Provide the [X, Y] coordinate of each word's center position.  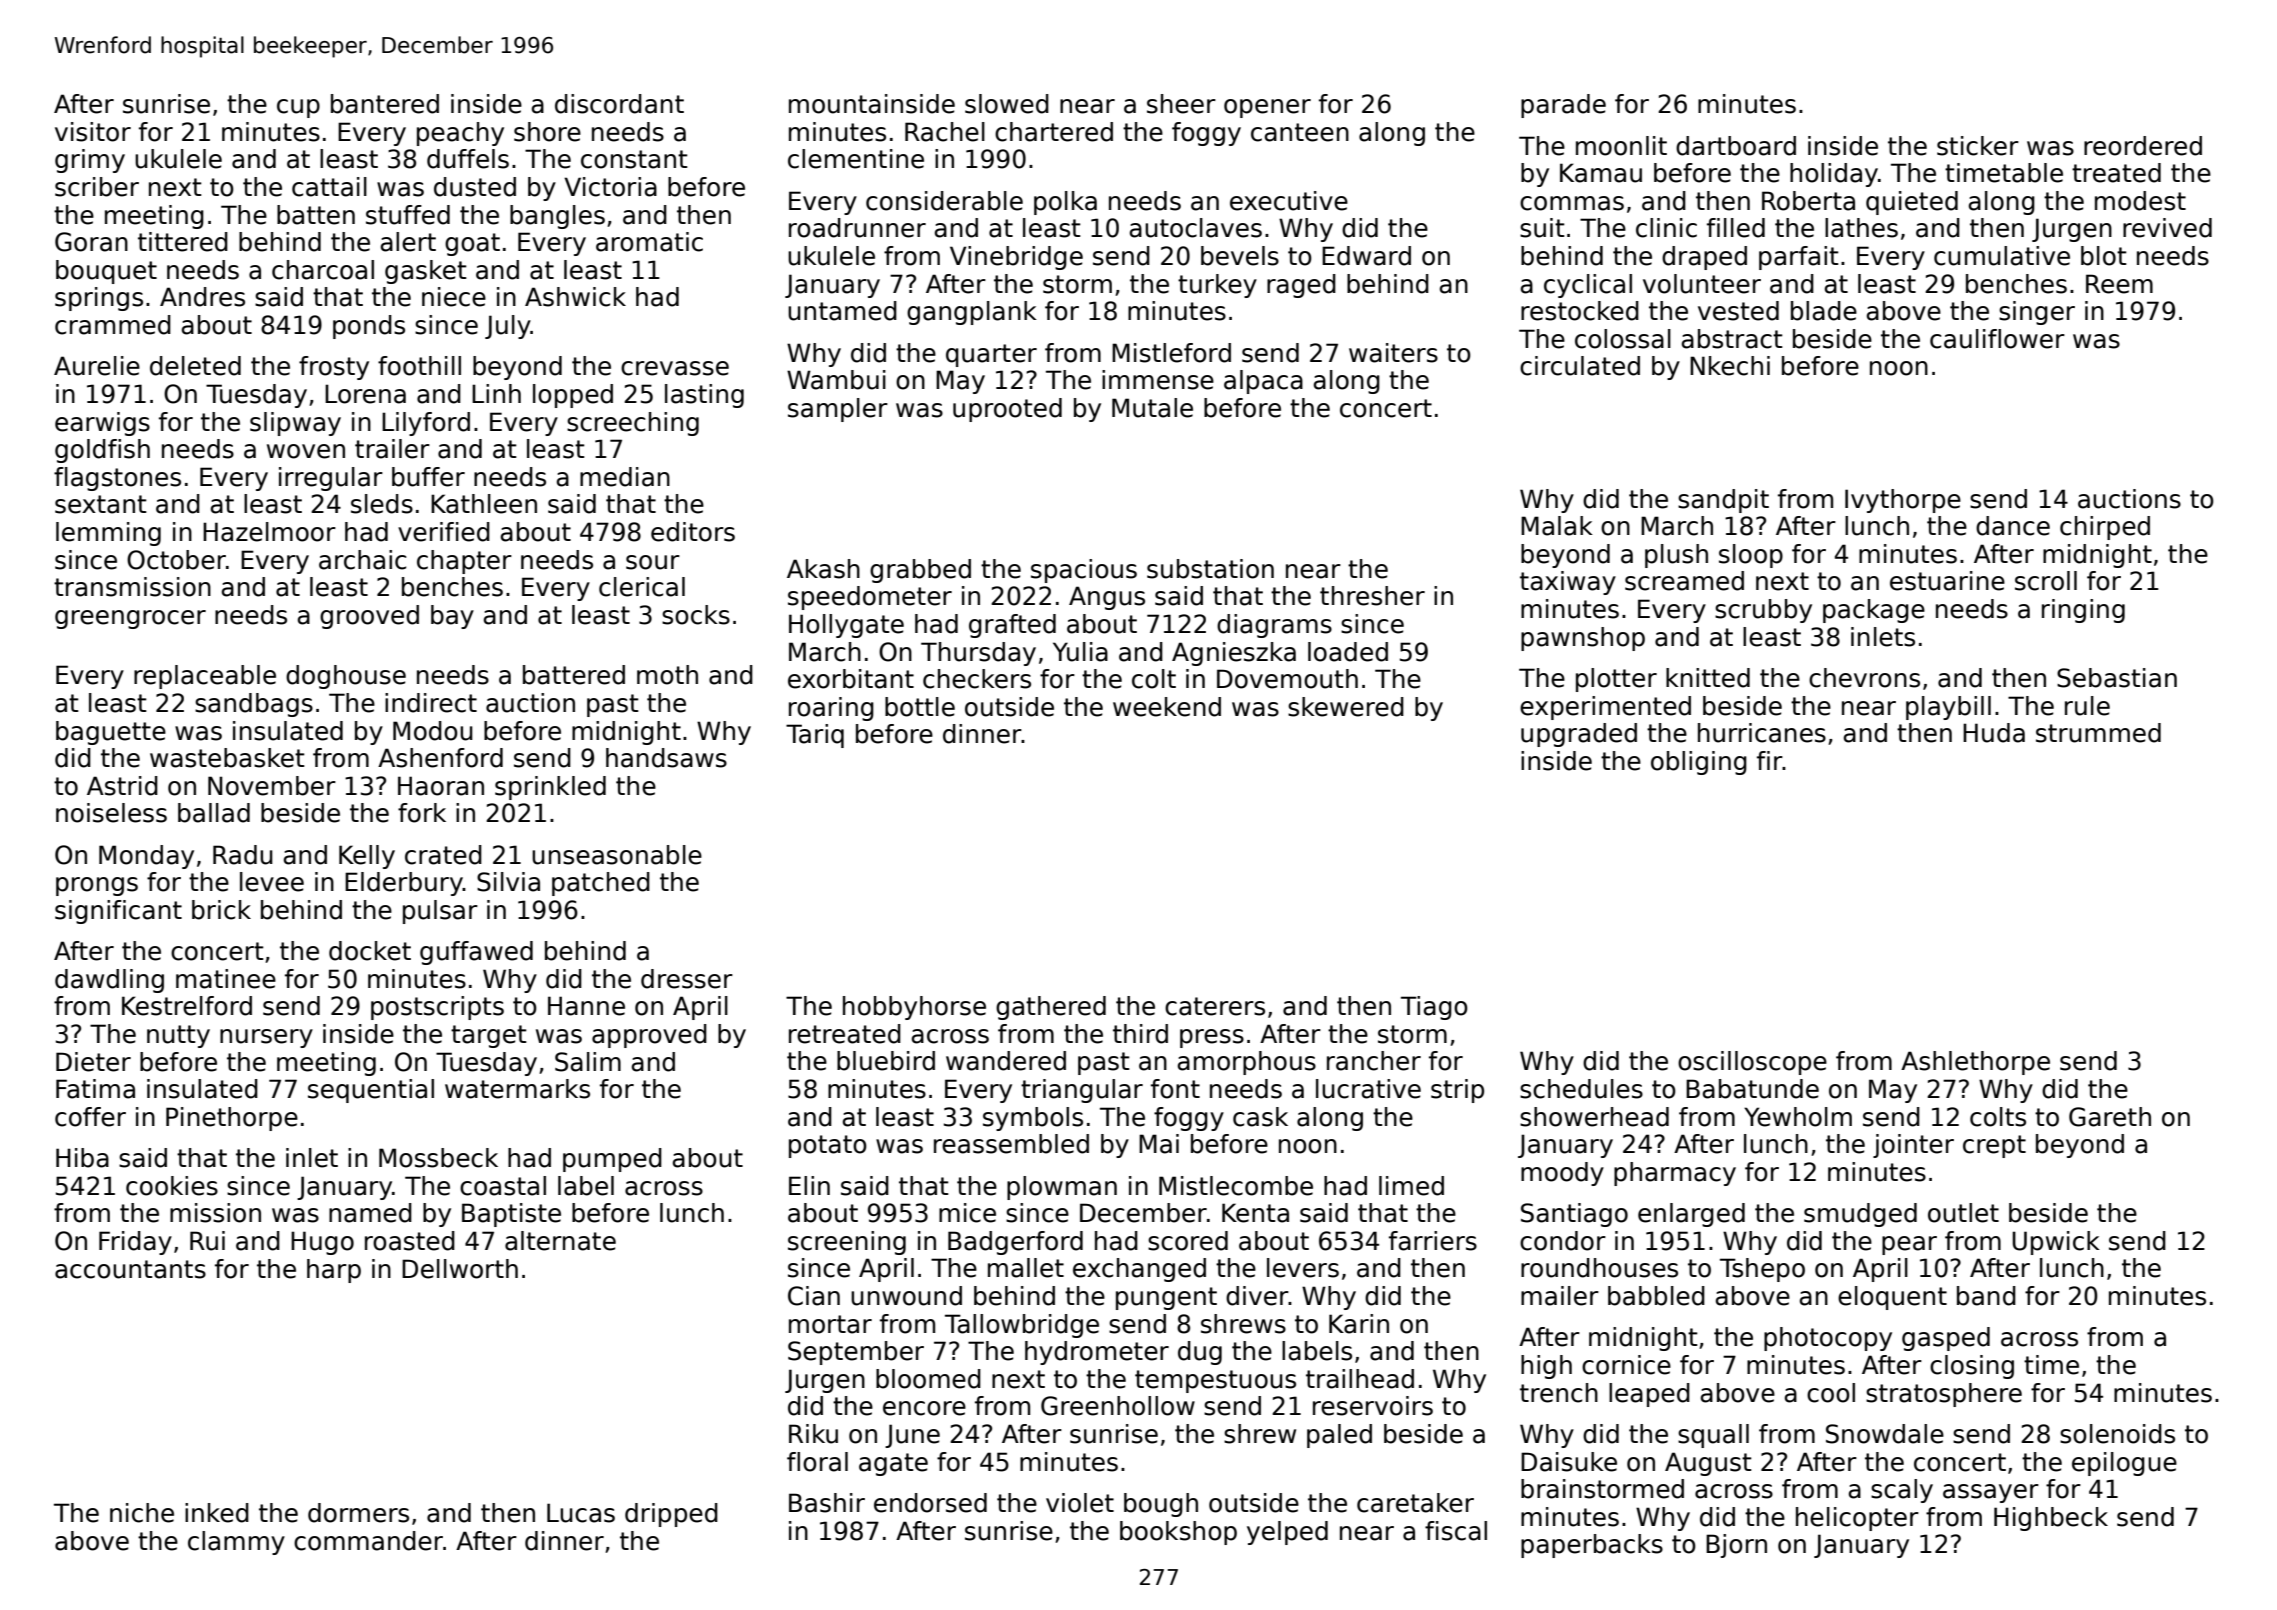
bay [452, 617]
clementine [856, 159]
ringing [2083, 611]
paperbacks [1592, 1546]
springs [99, 299]
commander [368, 1541]
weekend [1167, 707]
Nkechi [1730, 366]
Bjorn [1736, 1546]
